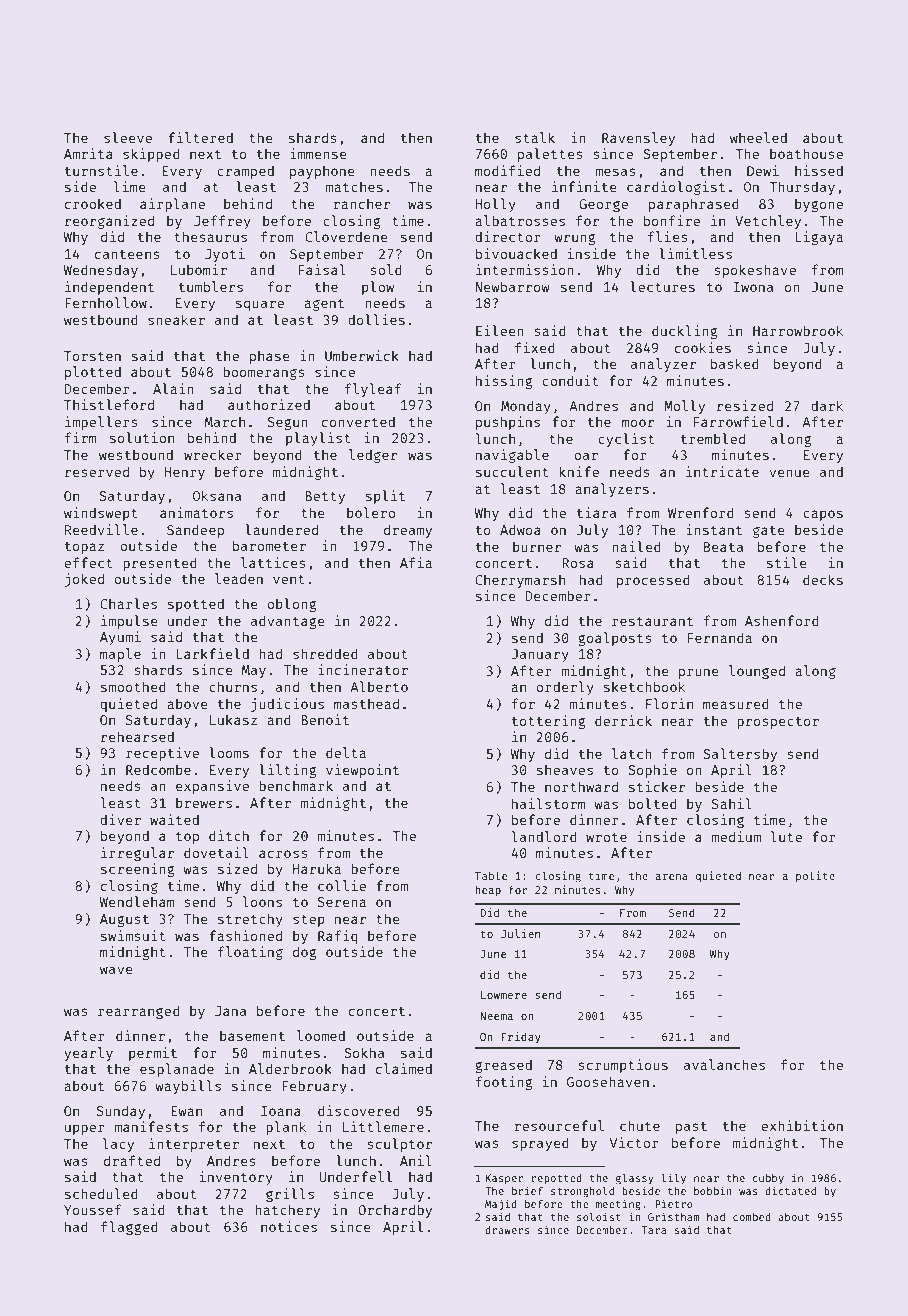  Describe the element at coordinates (755, 271) in the screenshot. I see `spokeshave` at that location.
